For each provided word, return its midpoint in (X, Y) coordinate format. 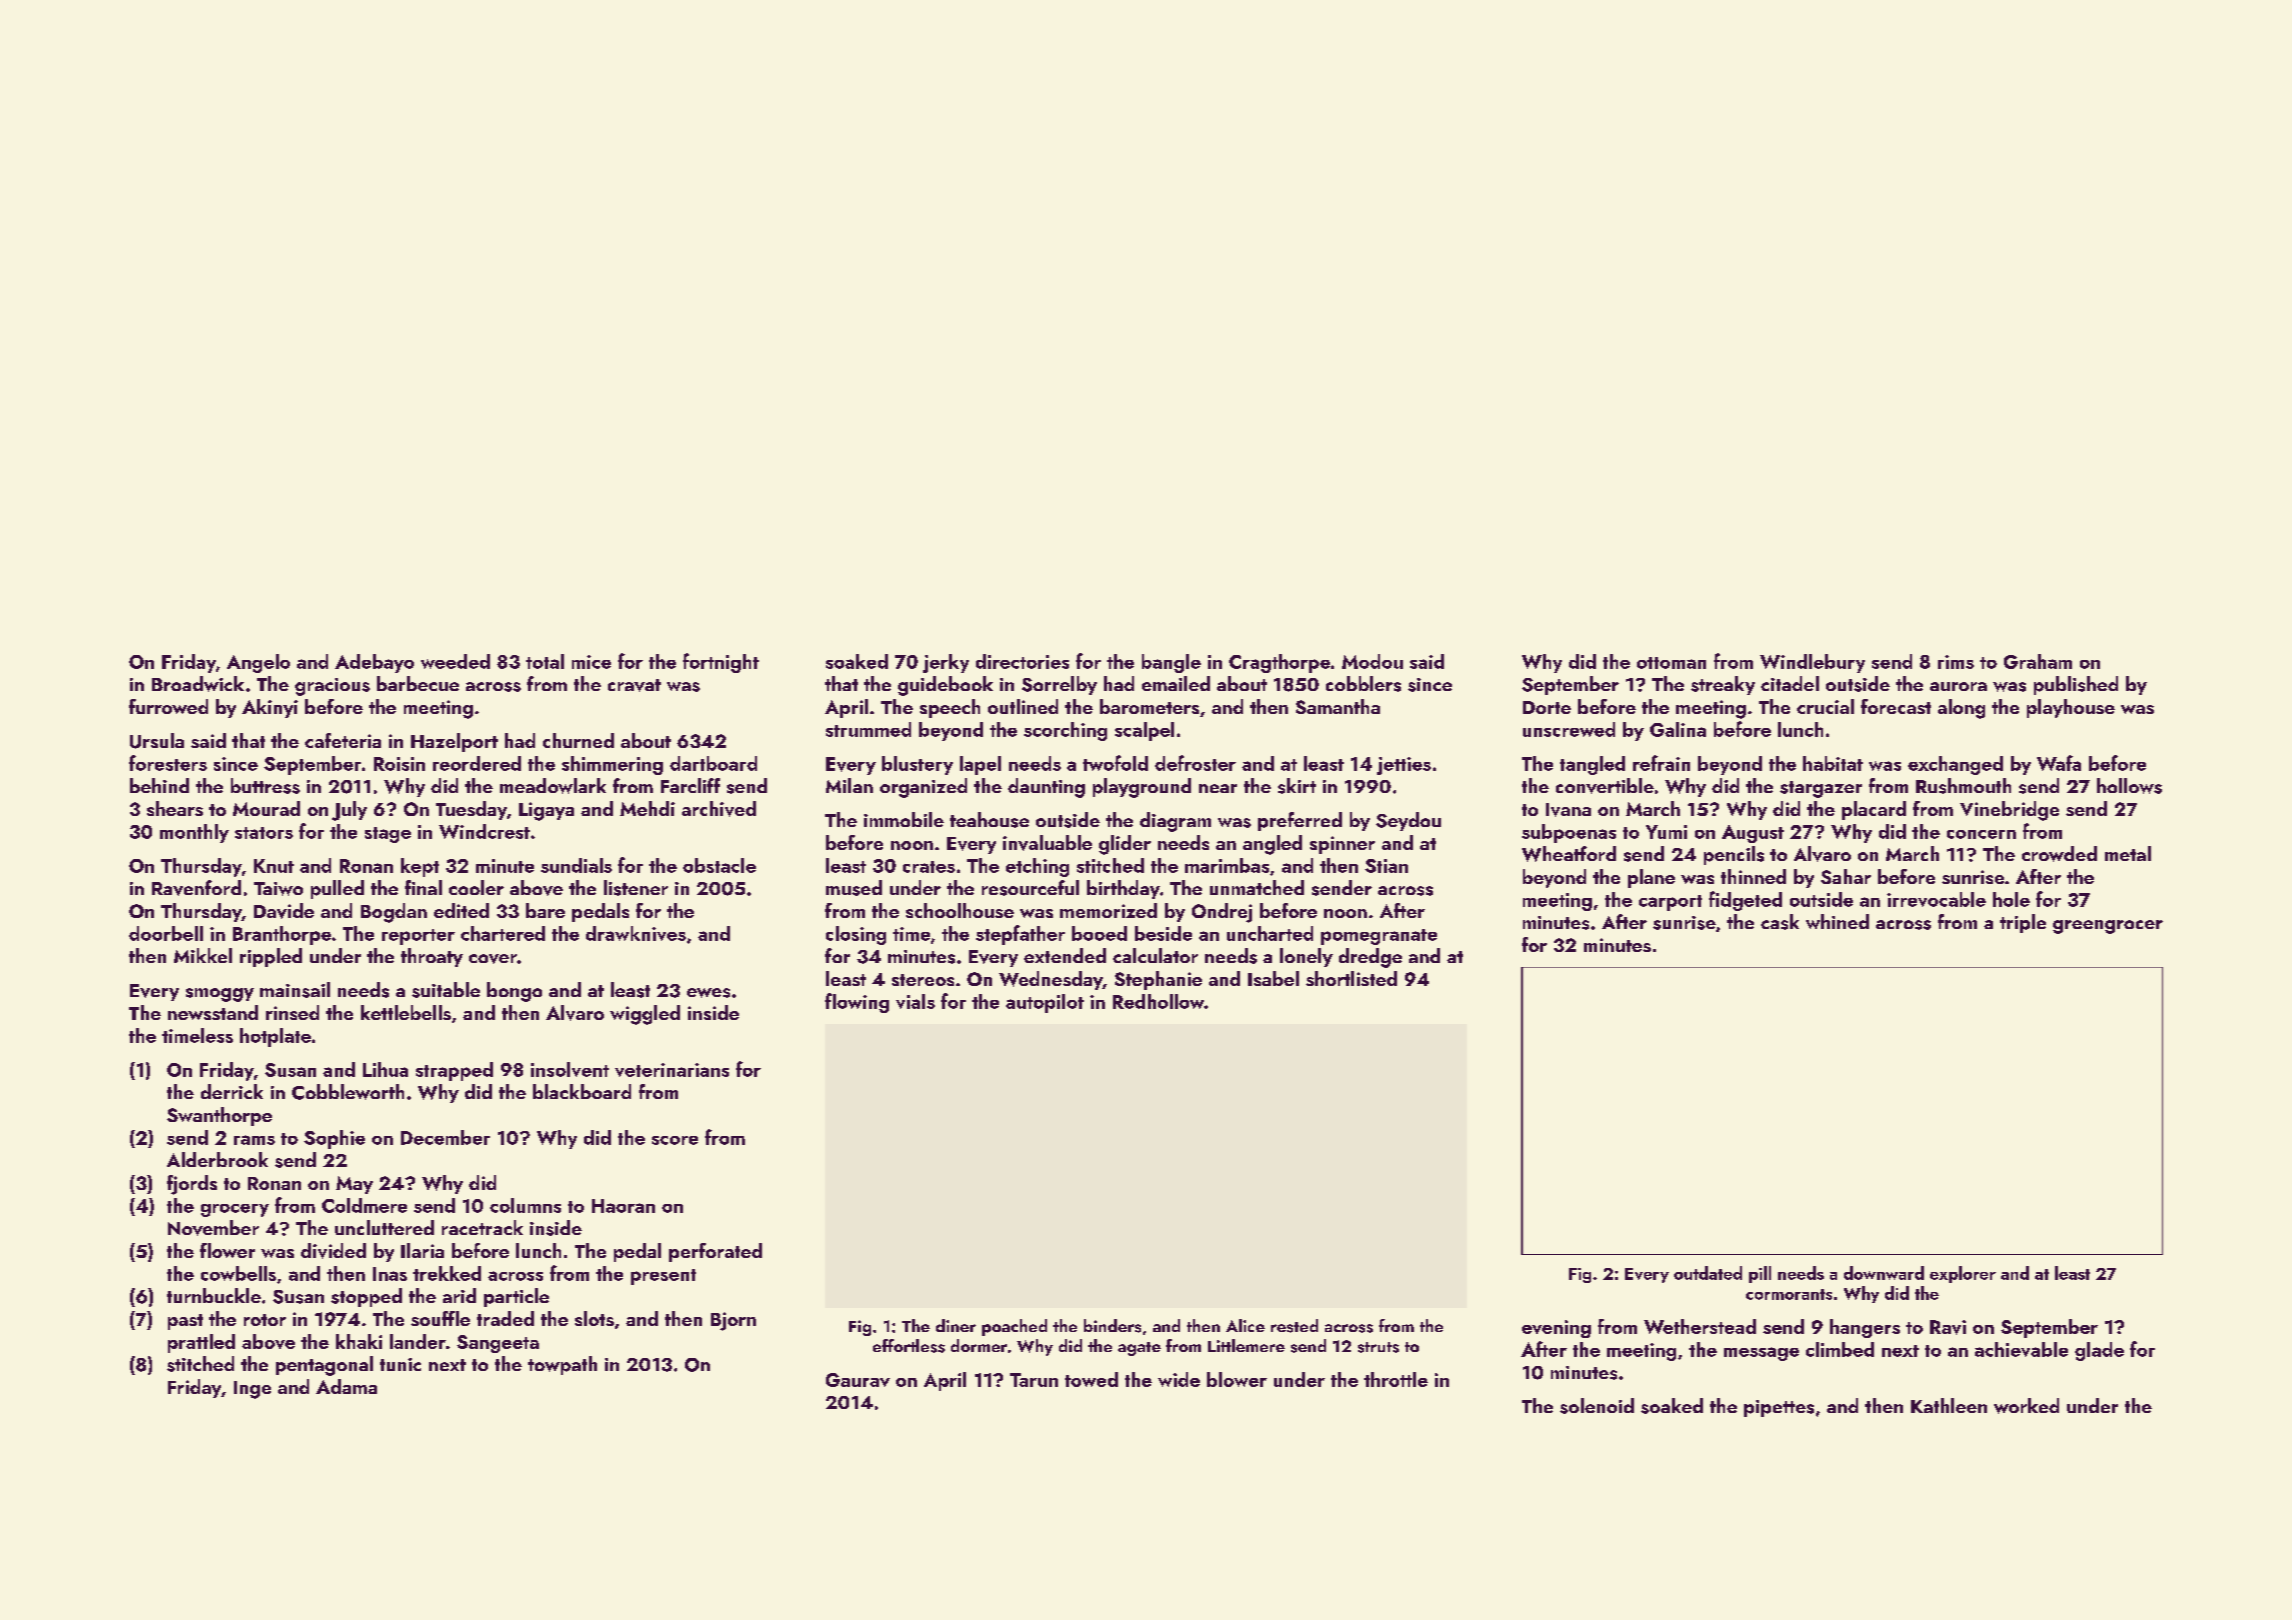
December (445, 1137)
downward (1884, 1273)
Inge (252, 1390)
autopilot (1045, 1003)
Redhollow (1158, 1001)
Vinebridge (2009, 811)
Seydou (1408, 821)
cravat (634, 685)
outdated (1708, 1273)
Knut (274, 866)
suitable (446, 990)
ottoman (1671, 663)
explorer (1963, 1274)
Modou (1372, 661)
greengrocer (2108, 927)
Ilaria (422, 1250)
